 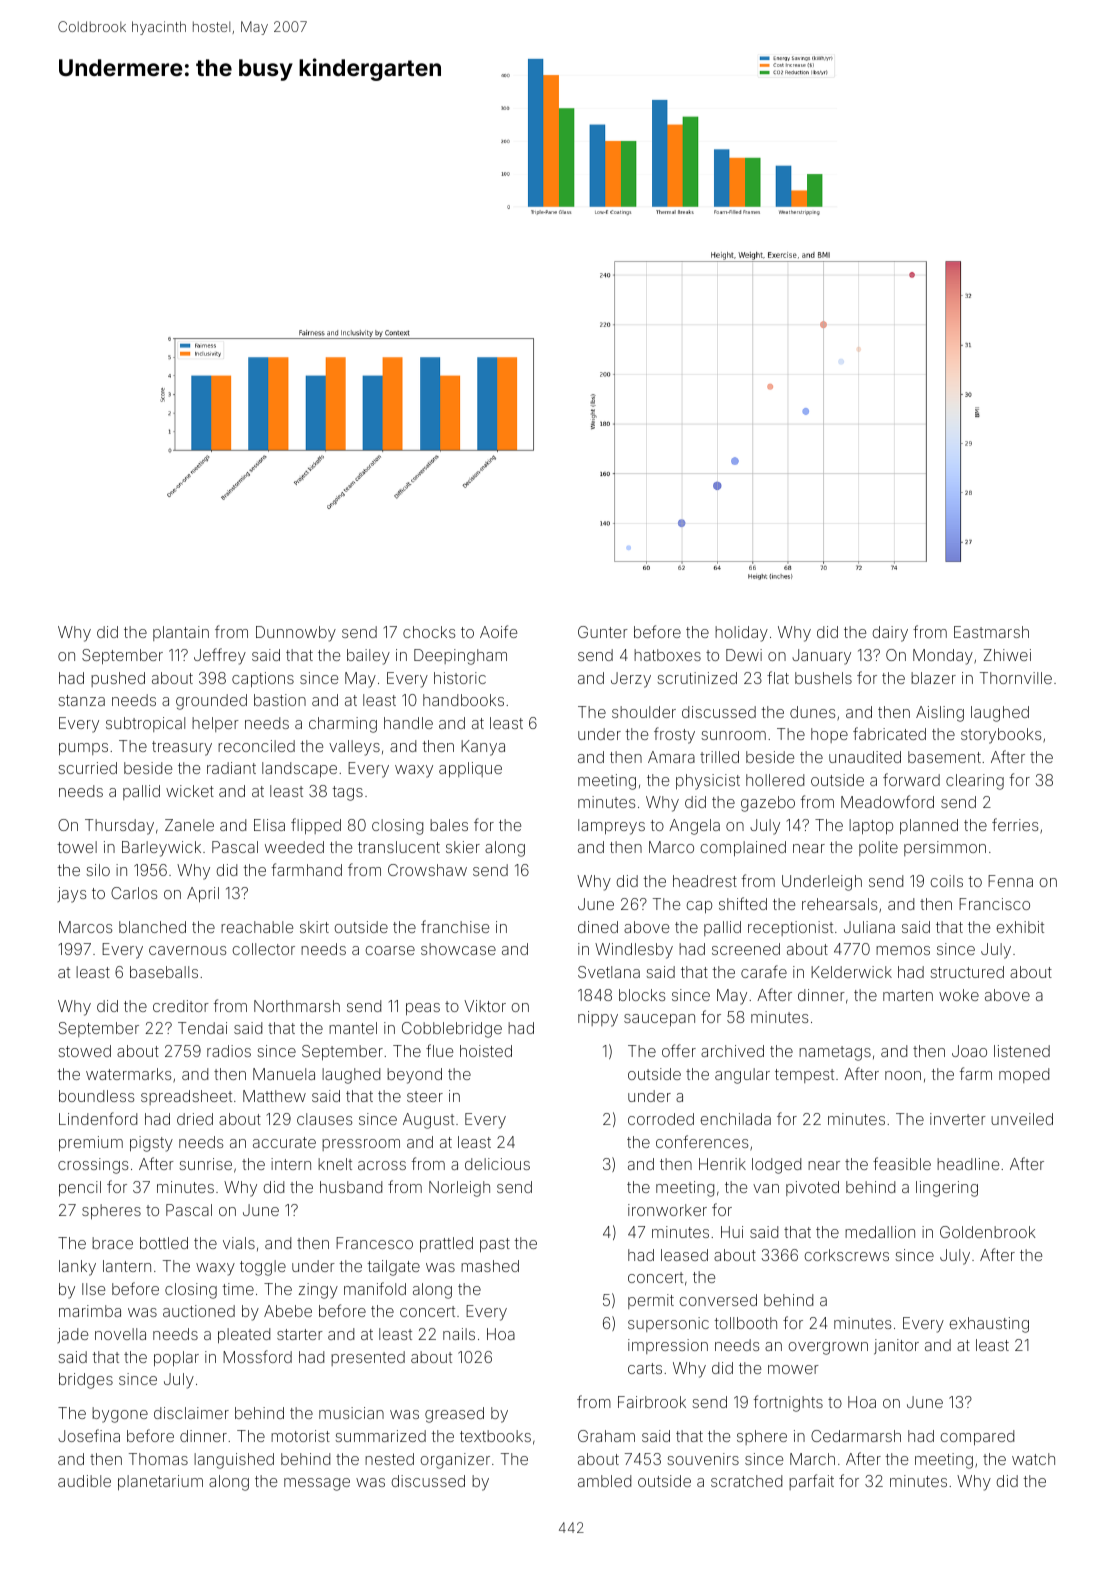 I want to click on textbooks, so click(x=495, y=1436).
